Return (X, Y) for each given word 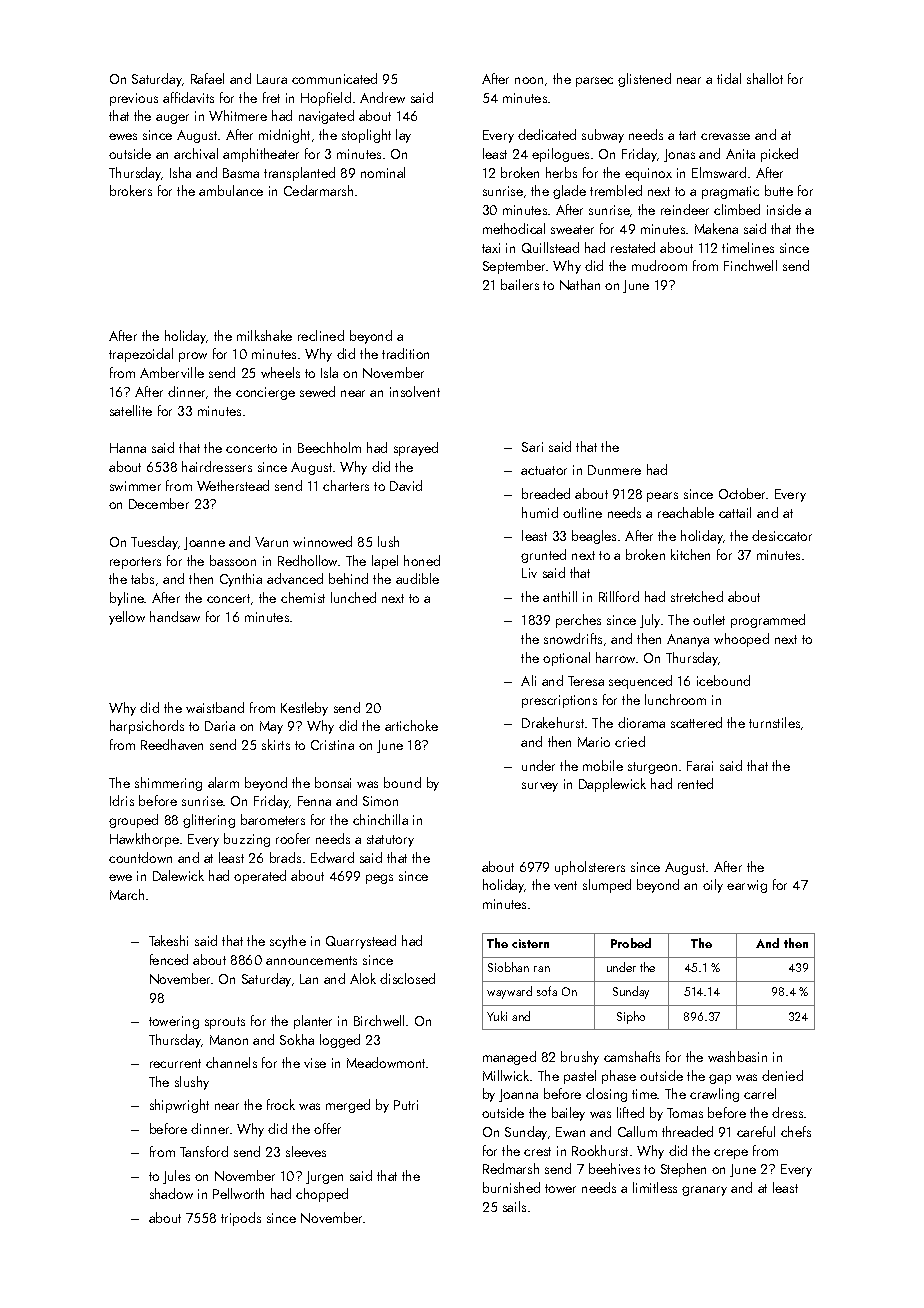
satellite (131, 410)
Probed (631, 943)
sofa (547, 991)
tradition (405, 353)
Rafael (207, 78)
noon (529, 80)
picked (779, 155)
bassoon (233, 560)
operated (260, 877)
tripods (241, 1219)
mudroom (659, 265)
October (743, 493)
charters (346, 485)
